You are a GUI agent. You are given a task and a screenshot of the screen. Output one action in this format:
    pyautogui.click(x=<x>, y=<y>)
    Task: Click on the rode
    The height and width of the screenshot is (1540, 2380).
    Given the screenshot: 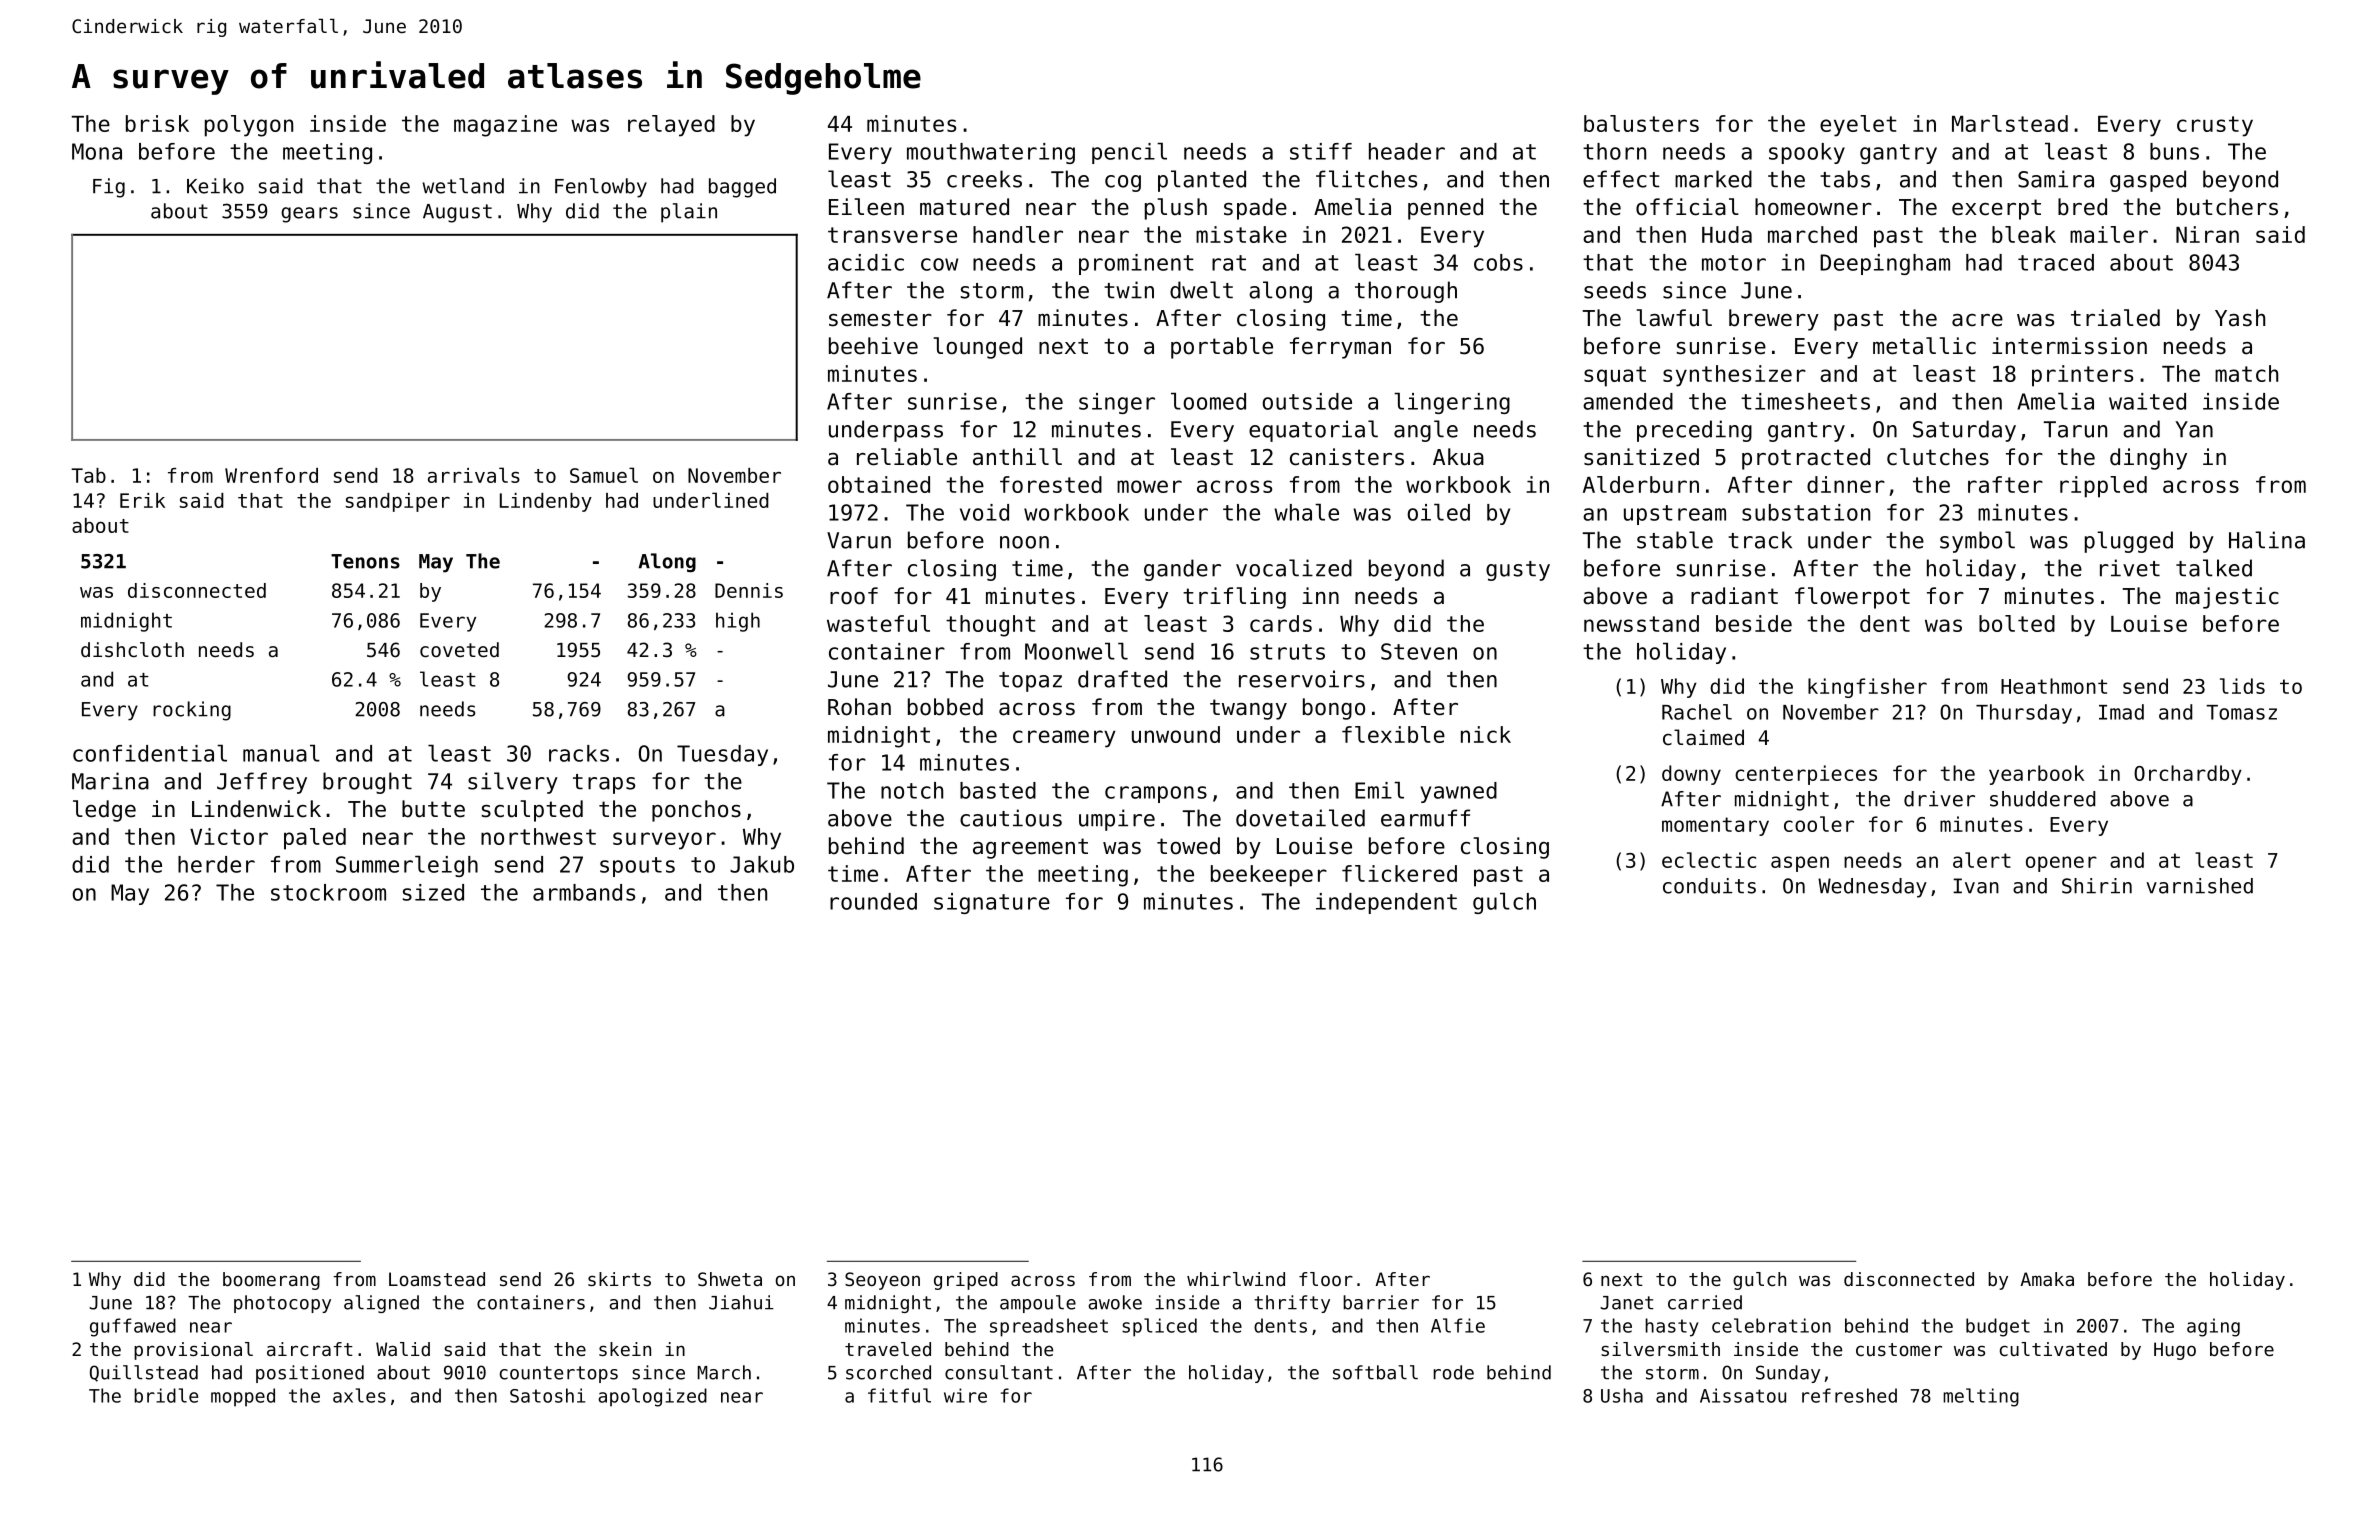 What is the action you would take?
    pyautogui.click(x=1453, y=1372)
